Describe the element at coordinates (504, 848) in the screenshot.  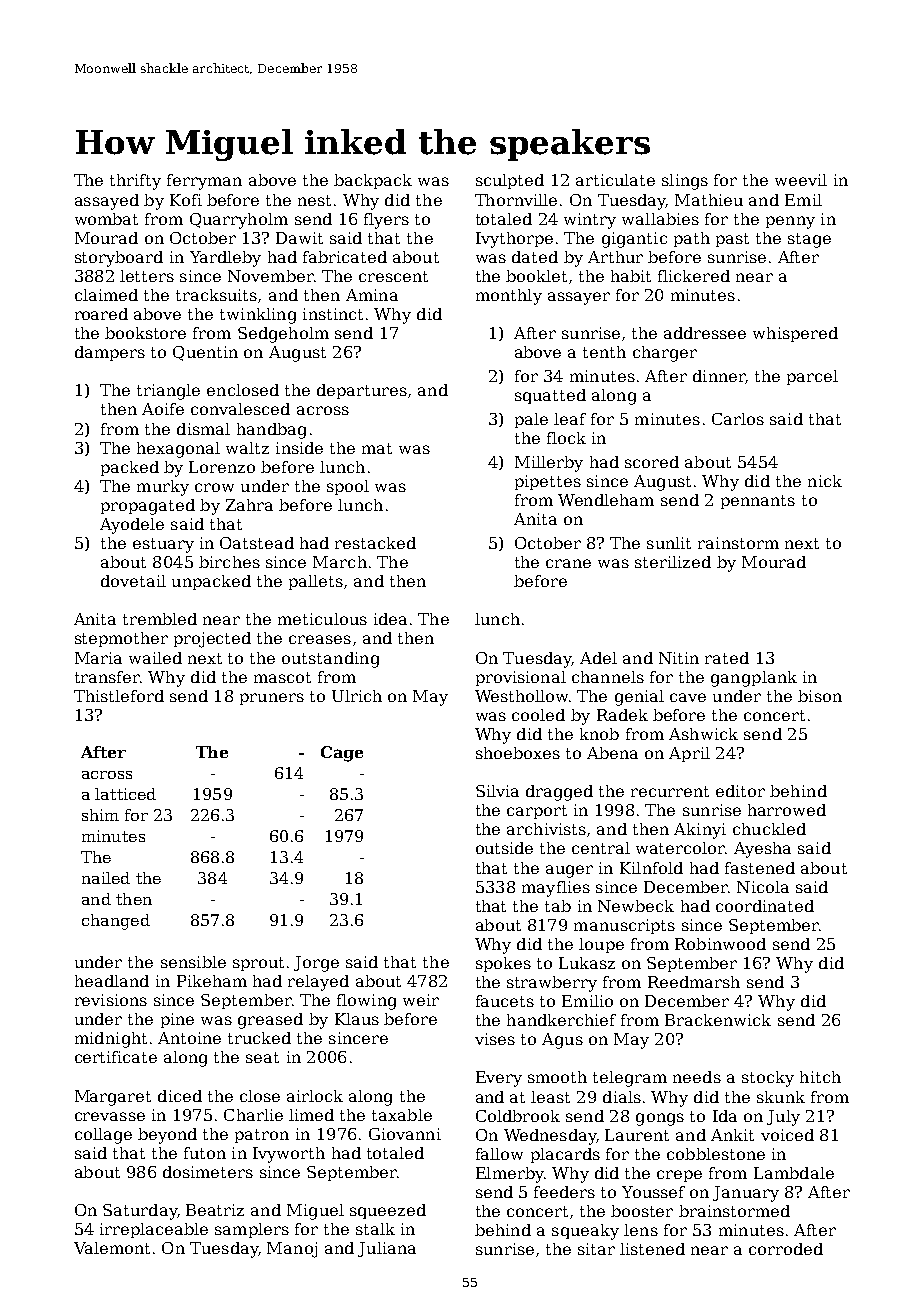
I see `outside` at that location.
